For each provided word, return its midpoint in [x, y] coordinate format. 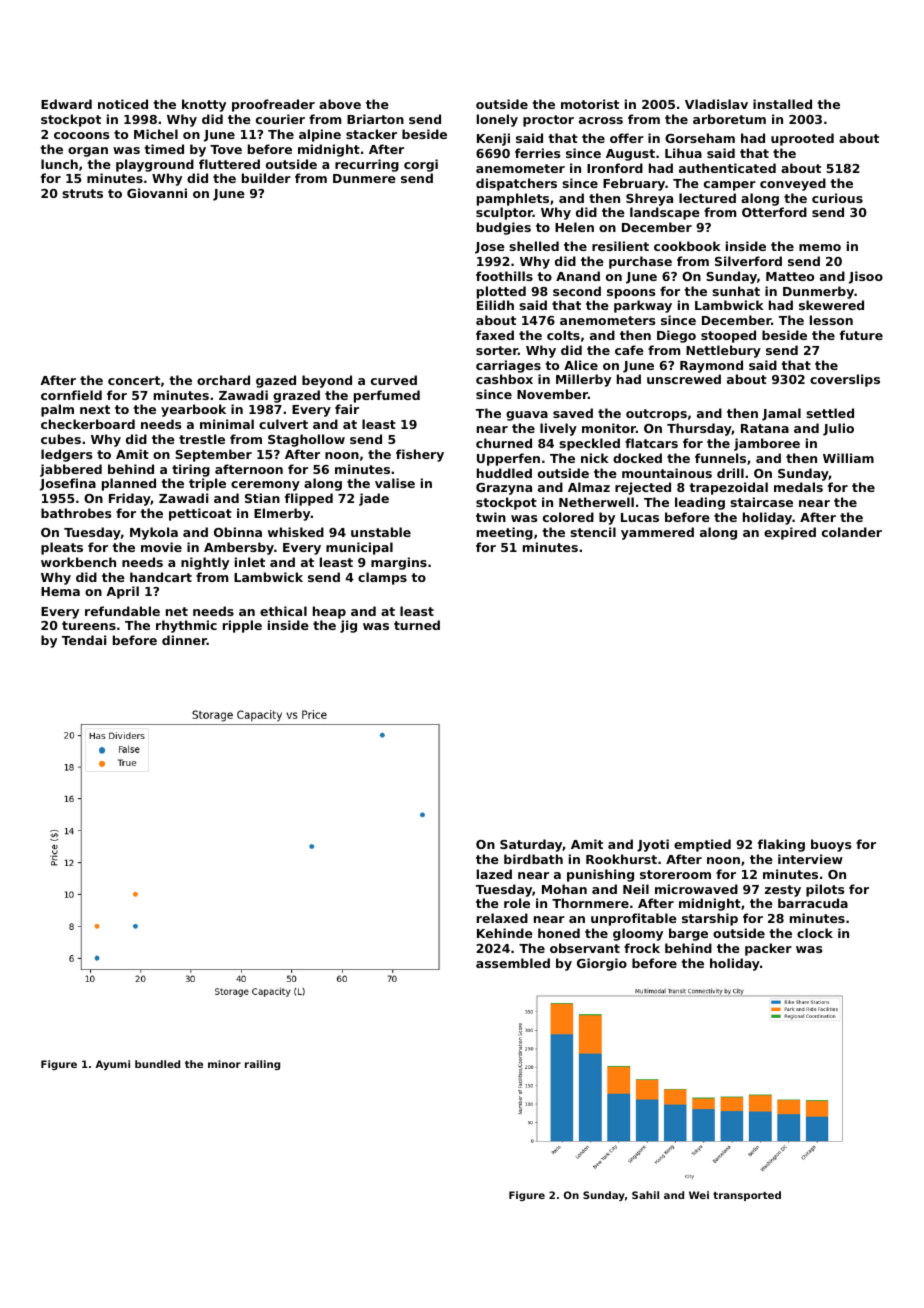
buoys [831, 845]
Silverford [748, 261]
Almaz [589, 487]
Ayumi [112, 1065]
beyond [327, 381]
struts [82, 193]
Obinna [238, 532]
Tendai [84, 640]
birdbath [533, 859]
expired [790, 533]
